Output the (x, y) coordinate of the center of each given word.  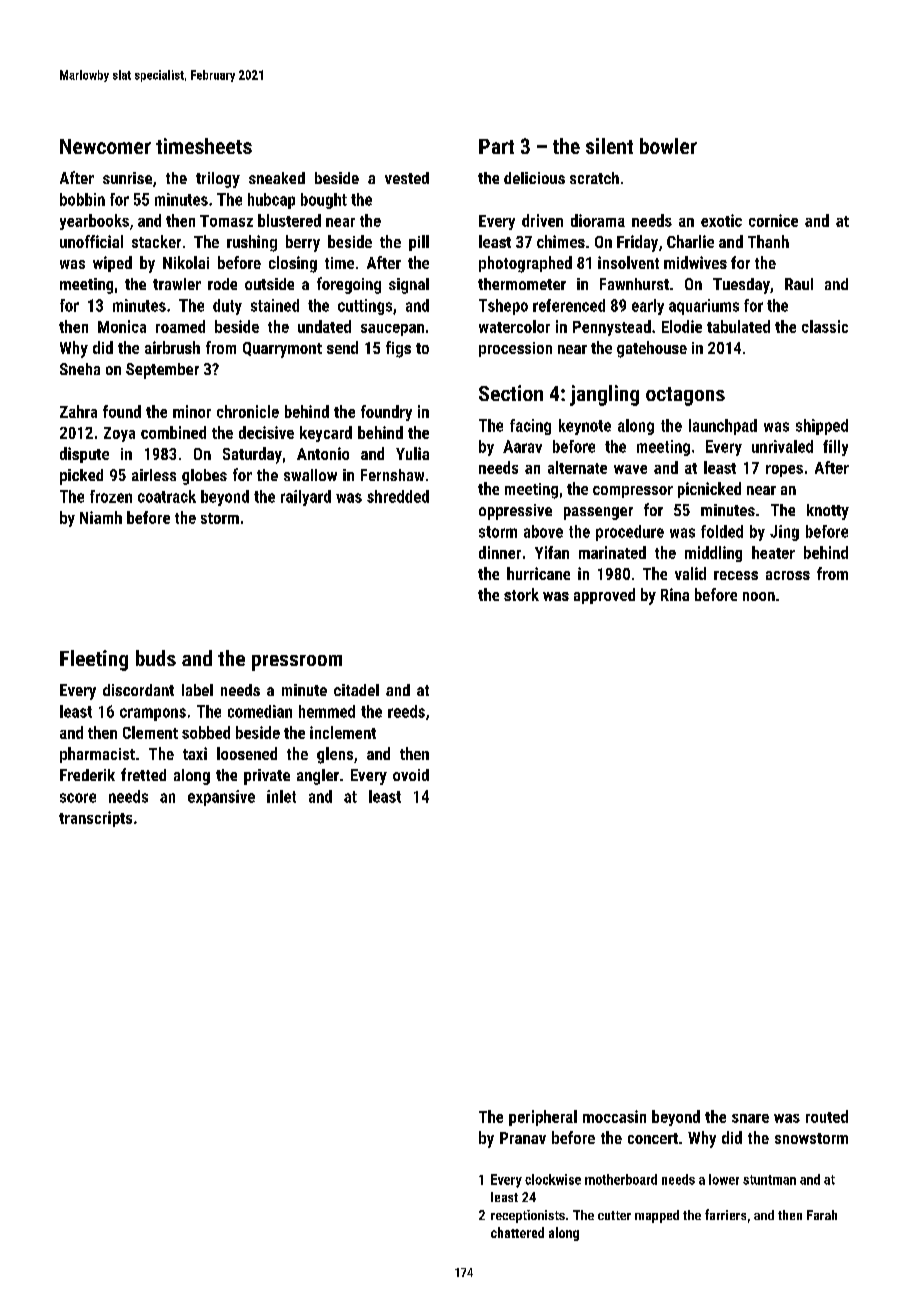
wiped (112, 264)
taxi (195, 753)
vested (407, 178)
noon (759, 596)
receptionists (528, 1216)
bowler (668, 146)
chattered (517, 1232)
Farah (822, 1215)
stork (521, 594)
